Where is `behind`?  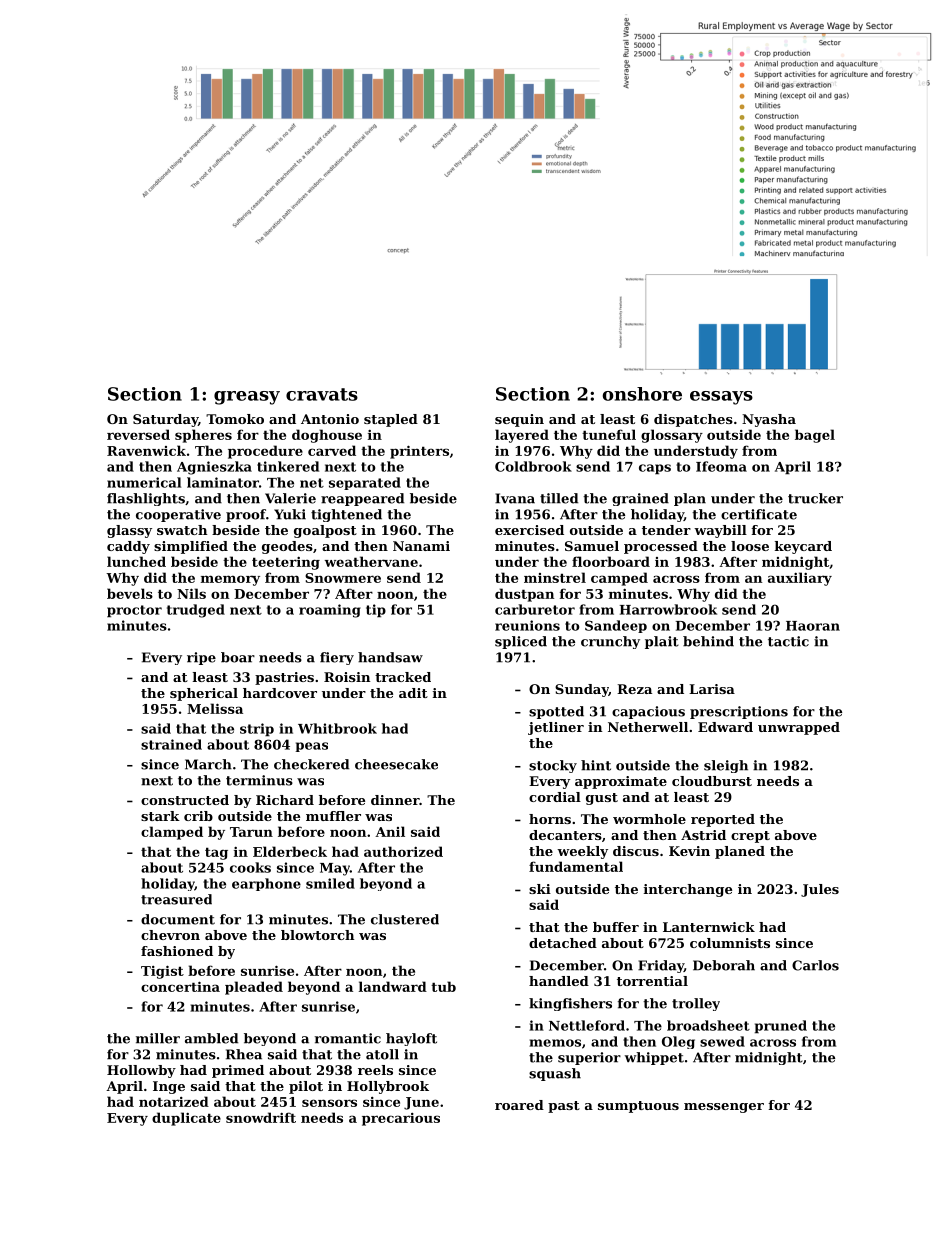 behind is located at coordinates (708, 641).
